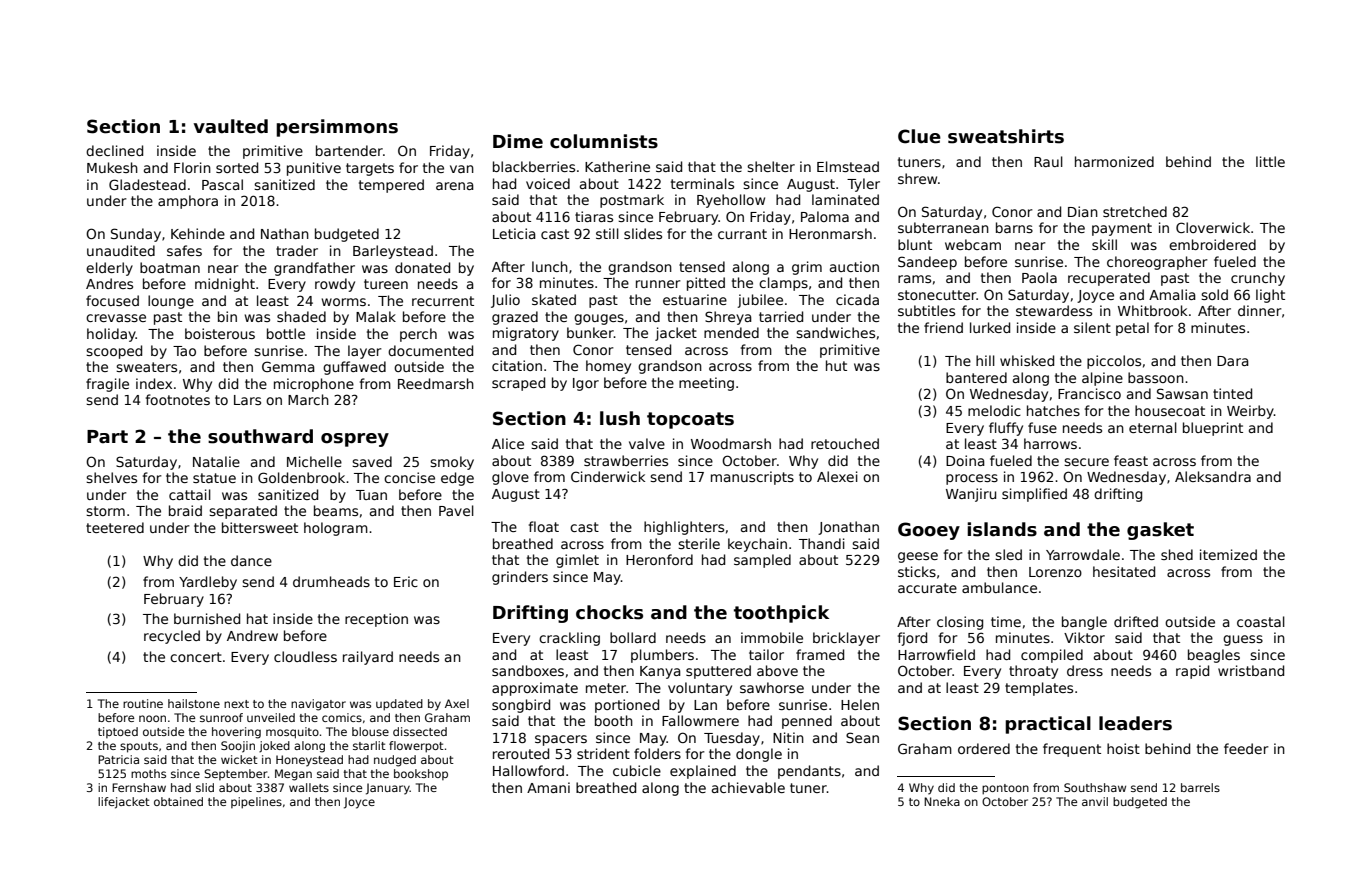 The image size is (1372, 887). What do you see at coordinates (590, 332) in the screenshot?
I see `bunker` at bounding box center [590, 332].
